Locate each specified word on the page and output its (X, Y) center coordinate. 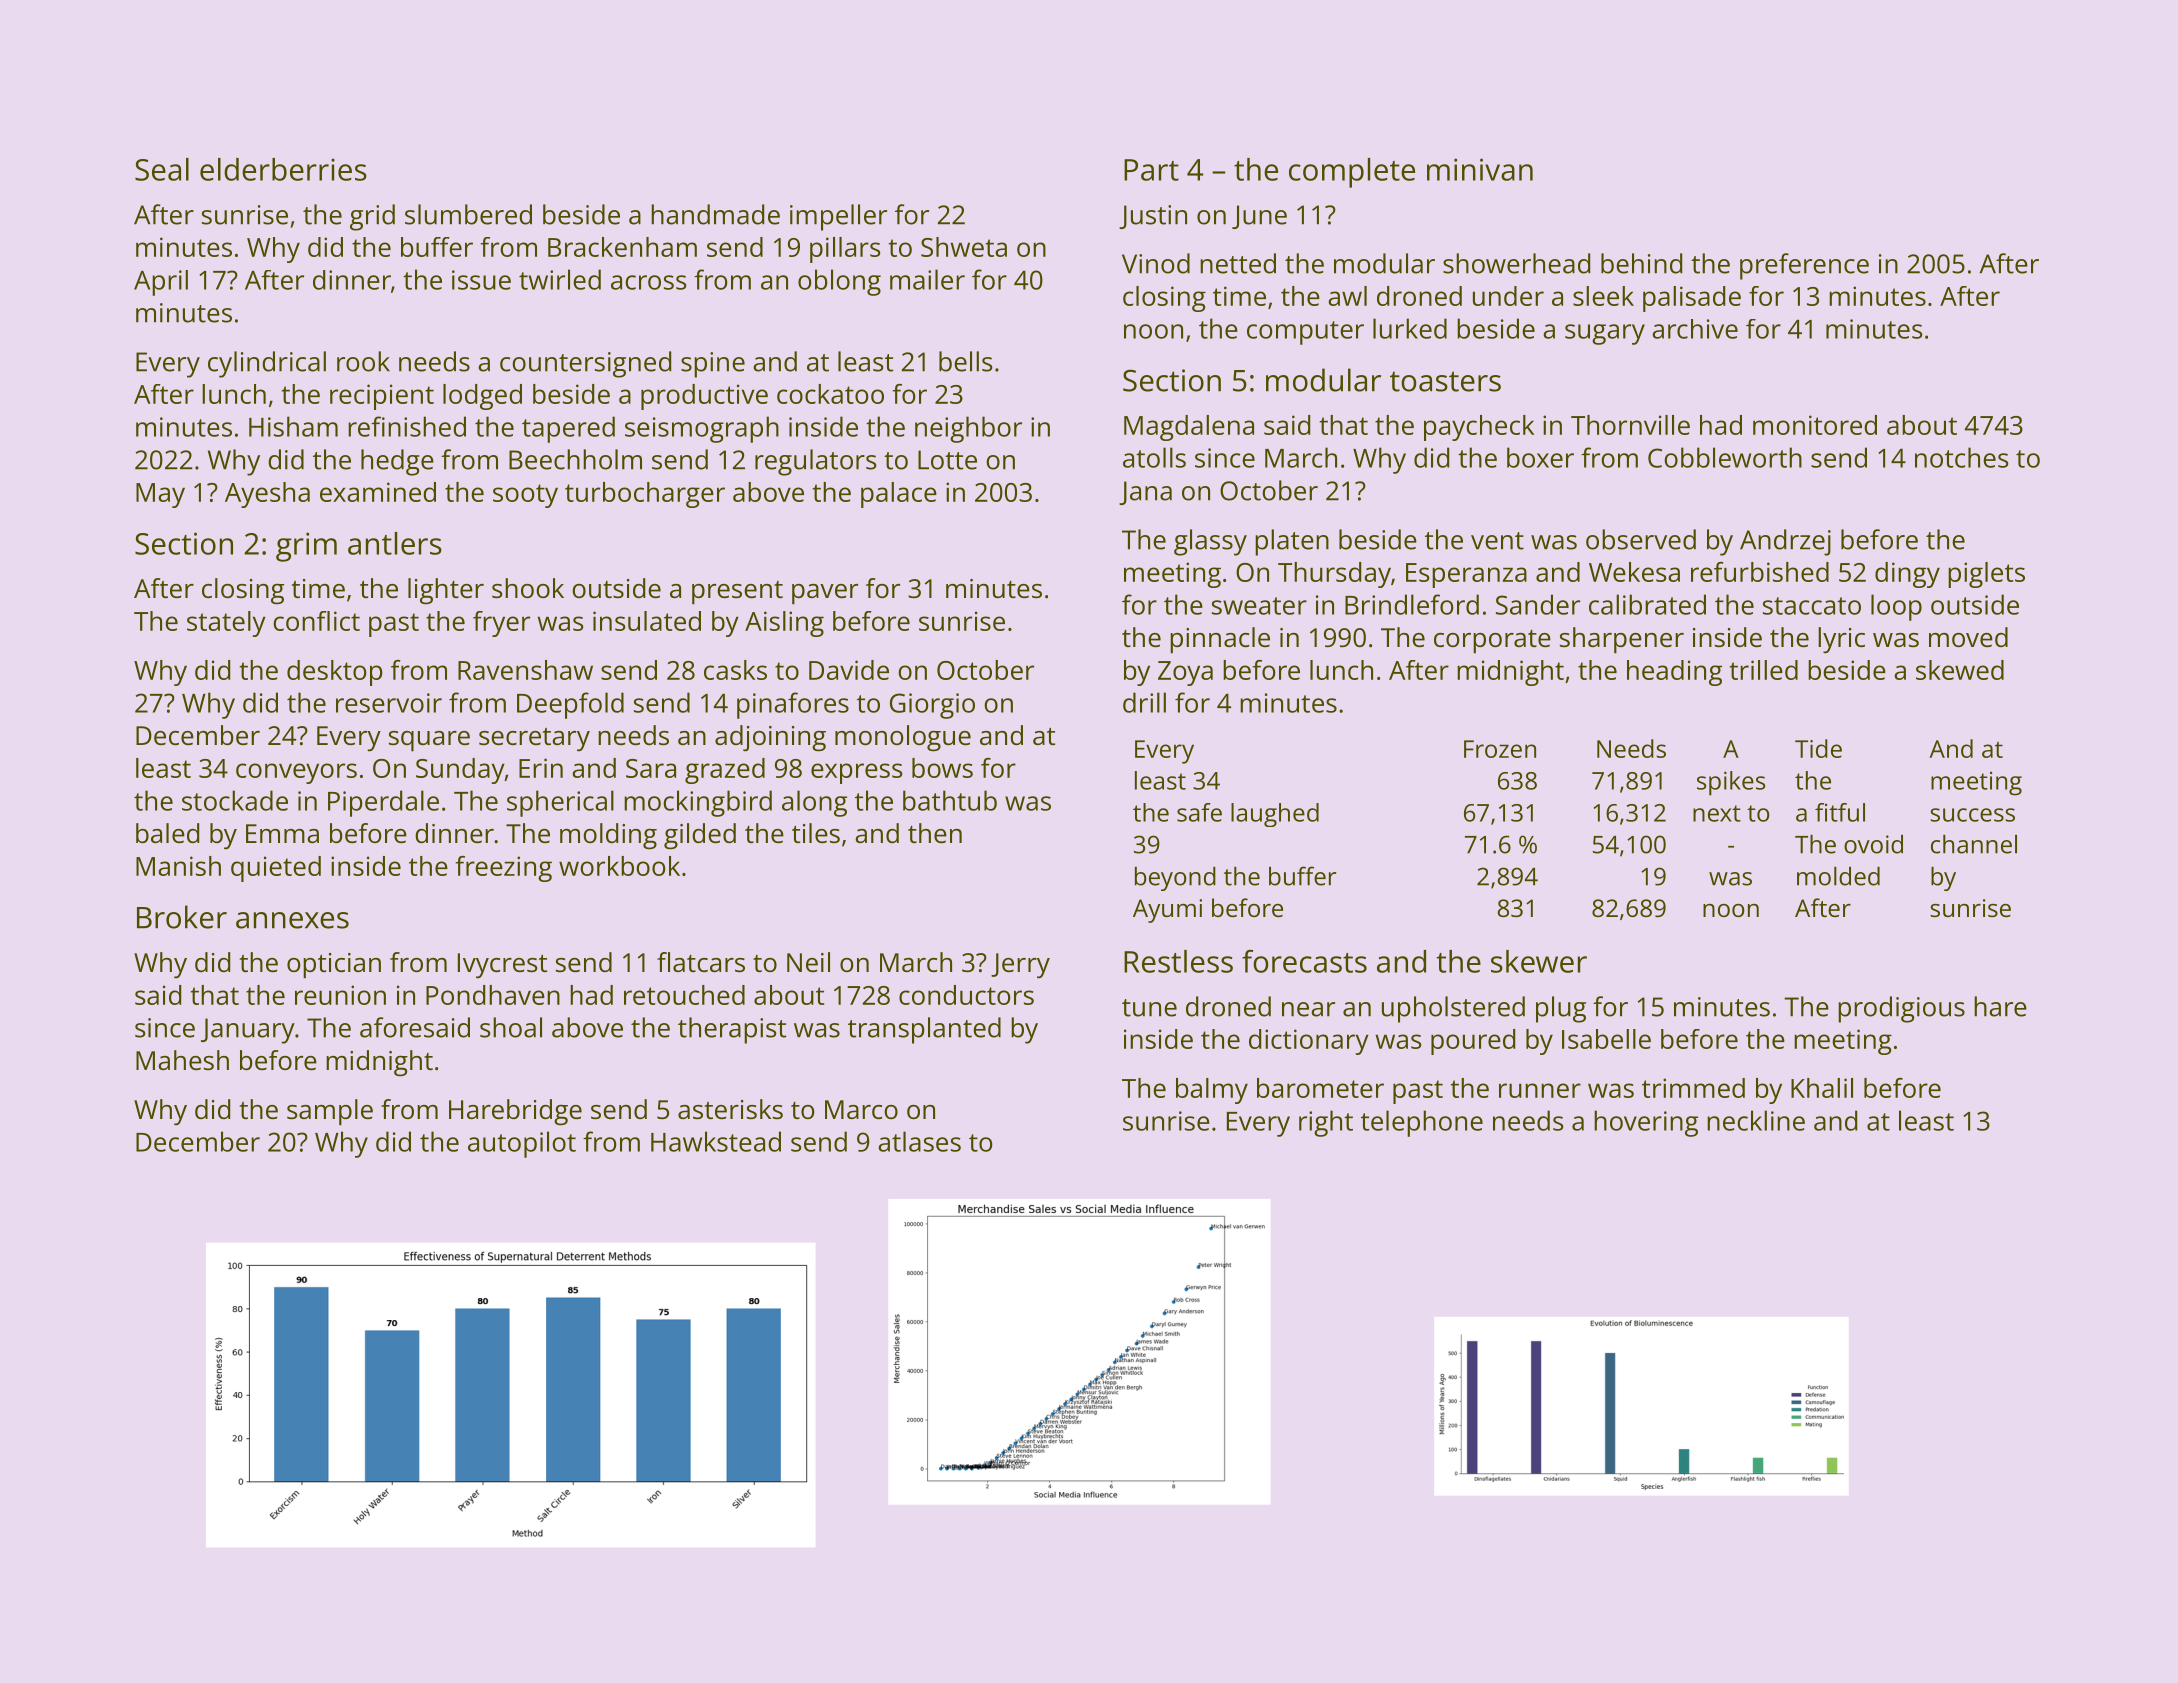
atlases (919, 1141)
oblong (839, 282)
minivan (1480, 169)
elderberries (283, 169)
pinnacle (1220, 640)
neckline (1756, 1120)
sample (330, 1112)
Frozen (1500, 749)
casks (735, 670)
